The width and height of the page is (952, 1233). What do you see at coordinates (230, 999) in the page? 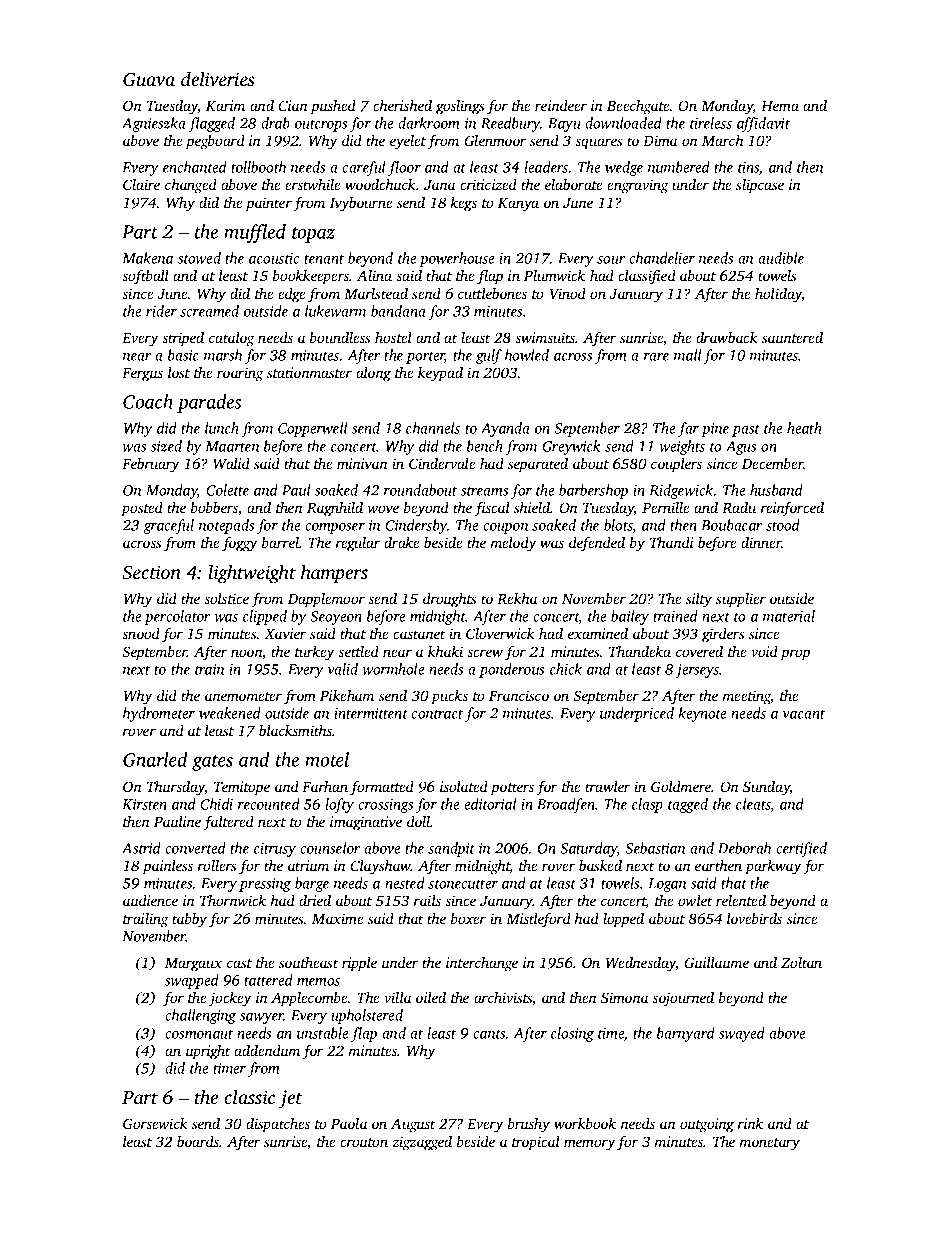
I see `jockey` at bounding box center [230, 999].
